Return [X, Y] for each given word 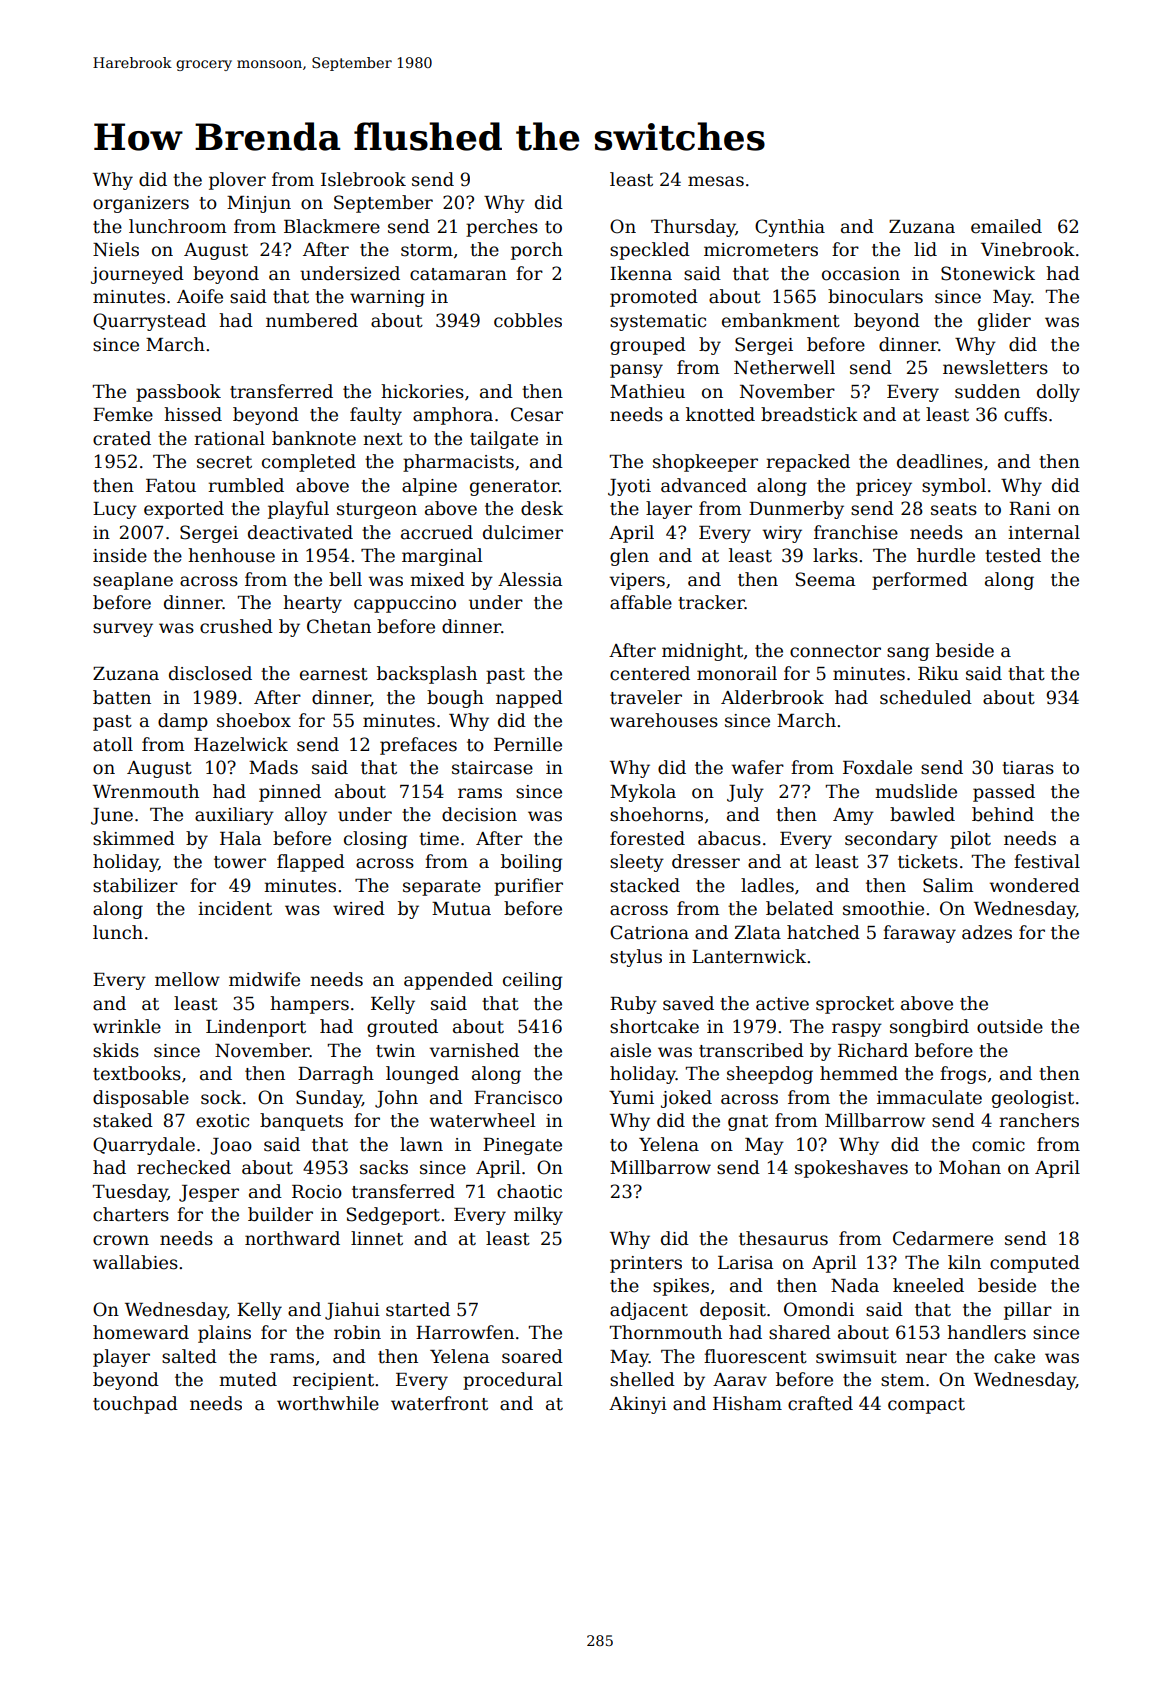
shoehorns [656, 814]
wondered [1035, 885]
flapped [311, 863]
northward [292, 1238]
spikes [681, 1287]
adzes [987, 932]
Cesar [537, 414]
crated [122, 438]
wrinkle [127, 1026]
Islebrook [363, 179]
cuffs [1025, 414]
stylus [636, 958]
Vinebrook [1028, 249]
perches [502, 228]
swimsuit [856, 1357]
